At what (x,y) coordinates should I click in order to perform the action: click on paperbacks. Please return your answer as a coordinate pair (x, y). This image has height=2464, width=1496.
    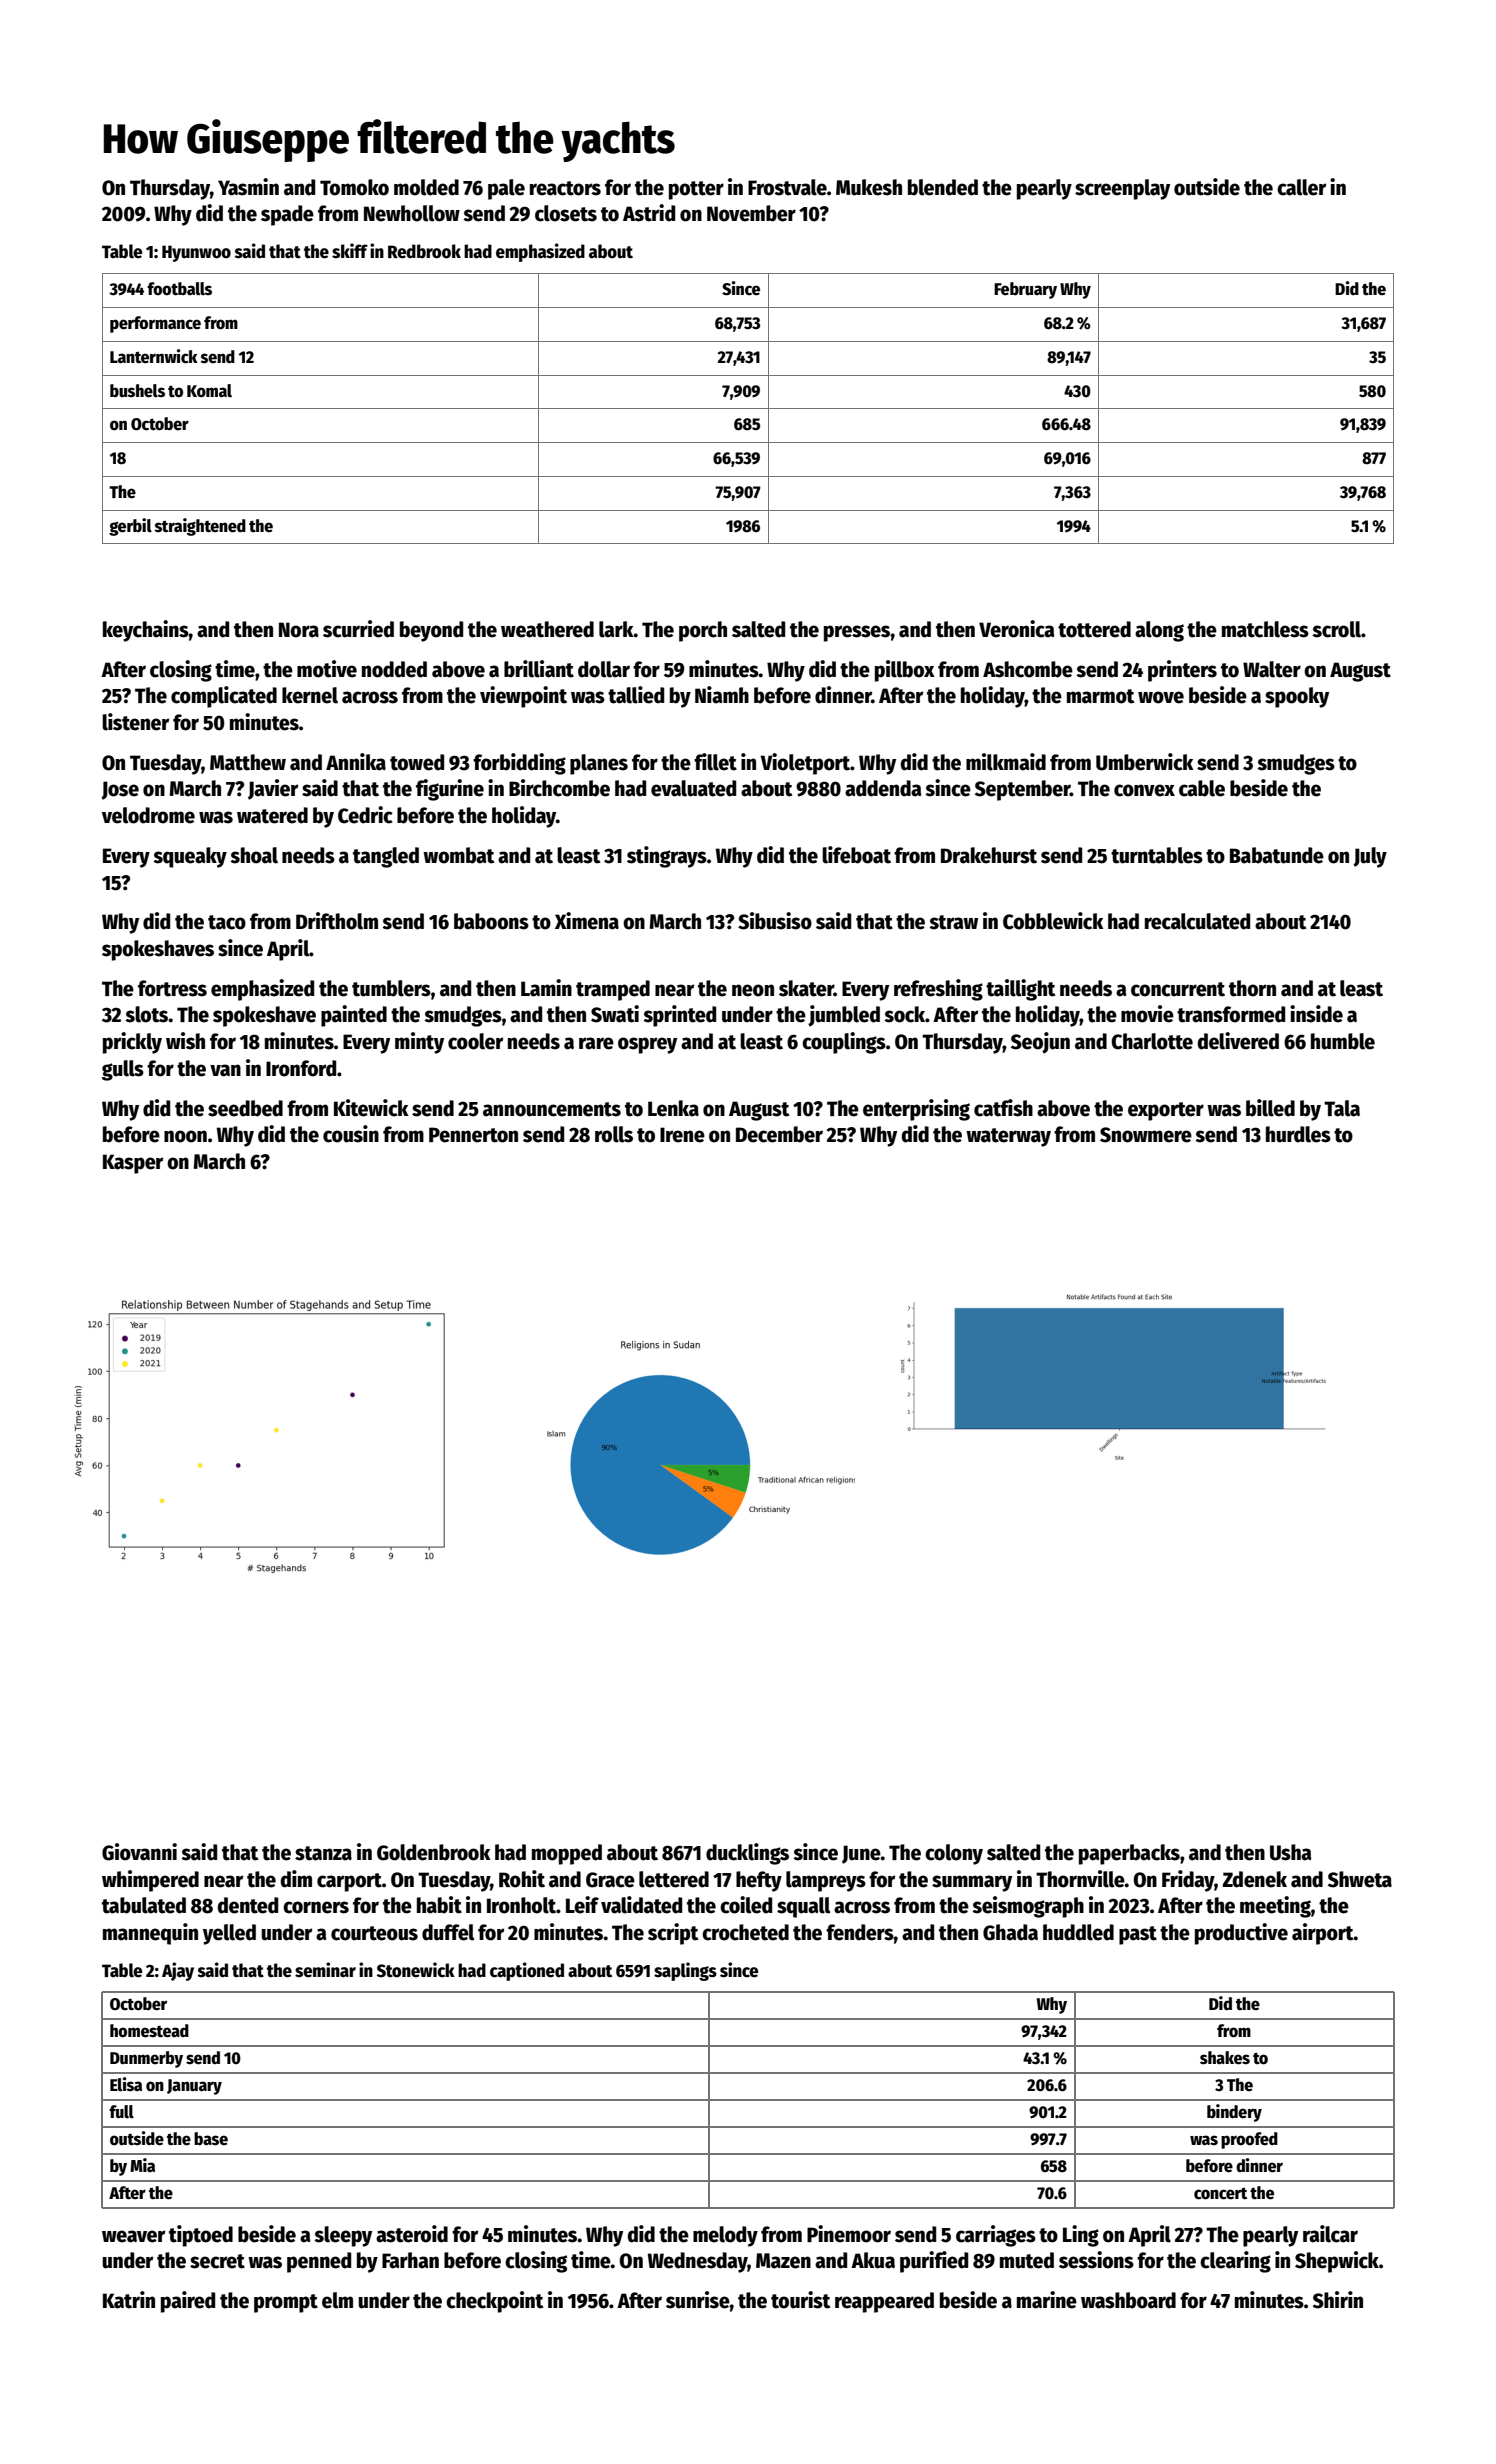
    Looking at the image, I should click on (1129, 1854).
